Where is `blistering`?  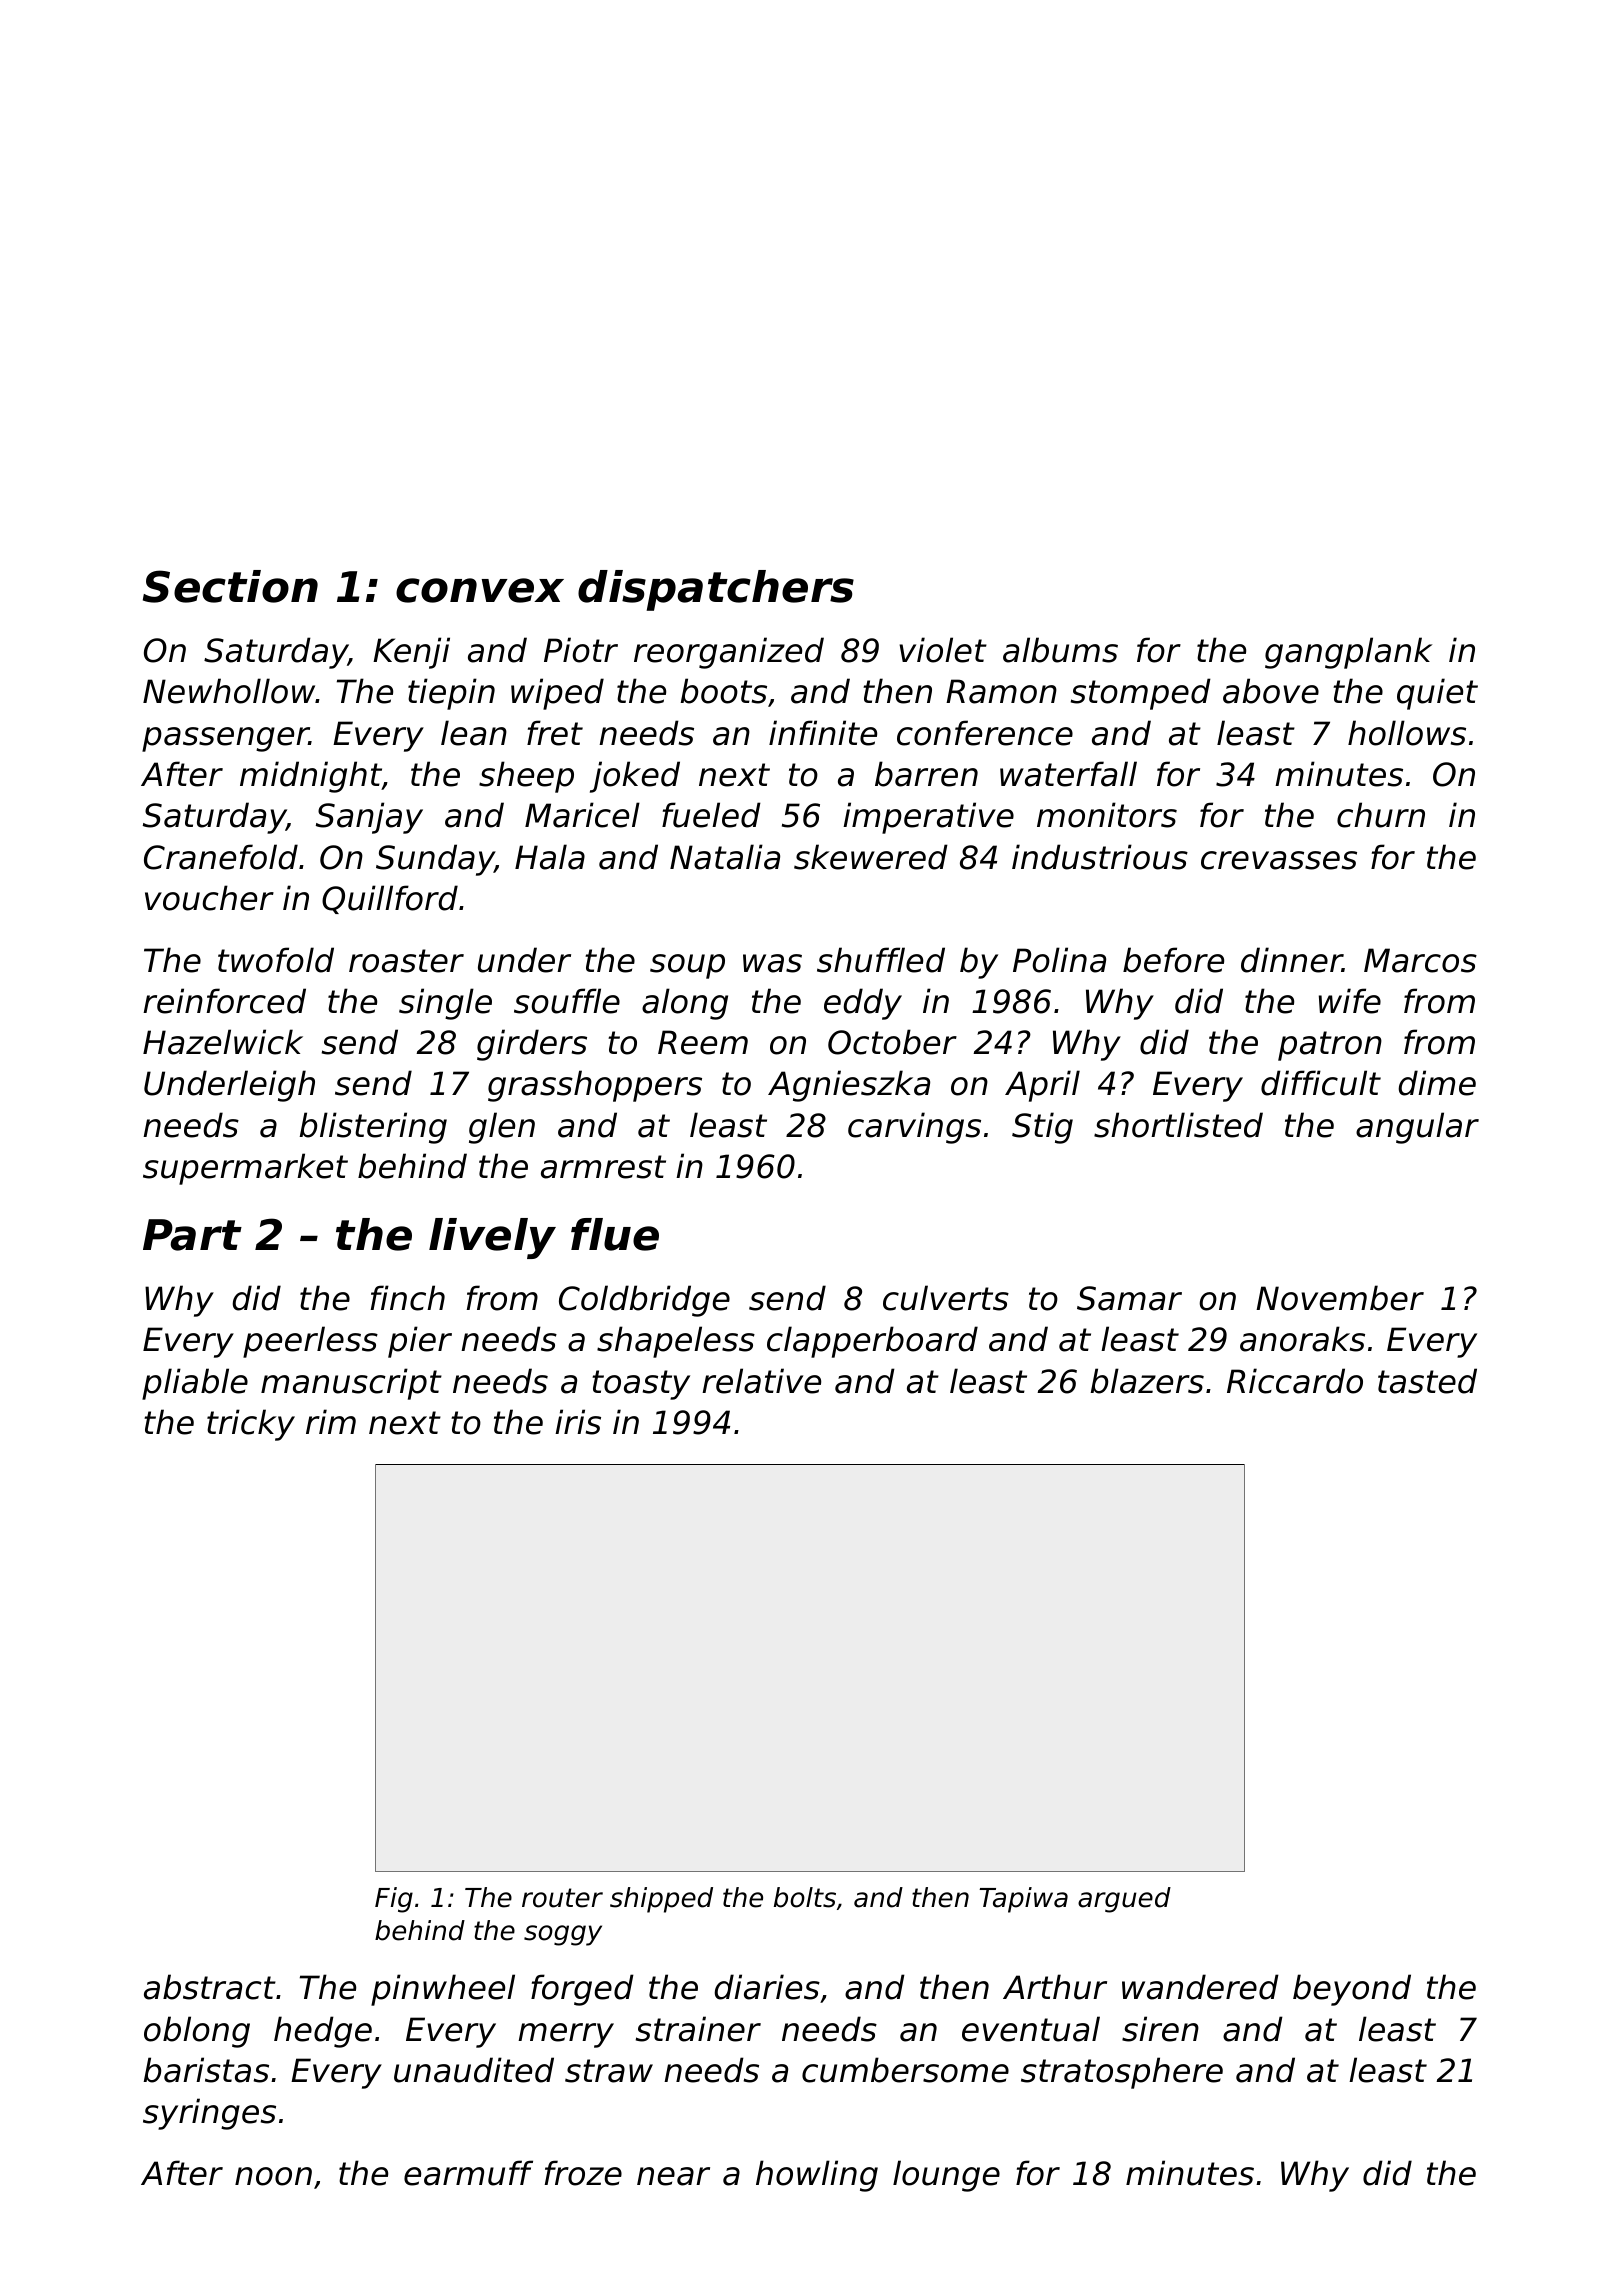
blistering is located at coordinates (373, 1128).
